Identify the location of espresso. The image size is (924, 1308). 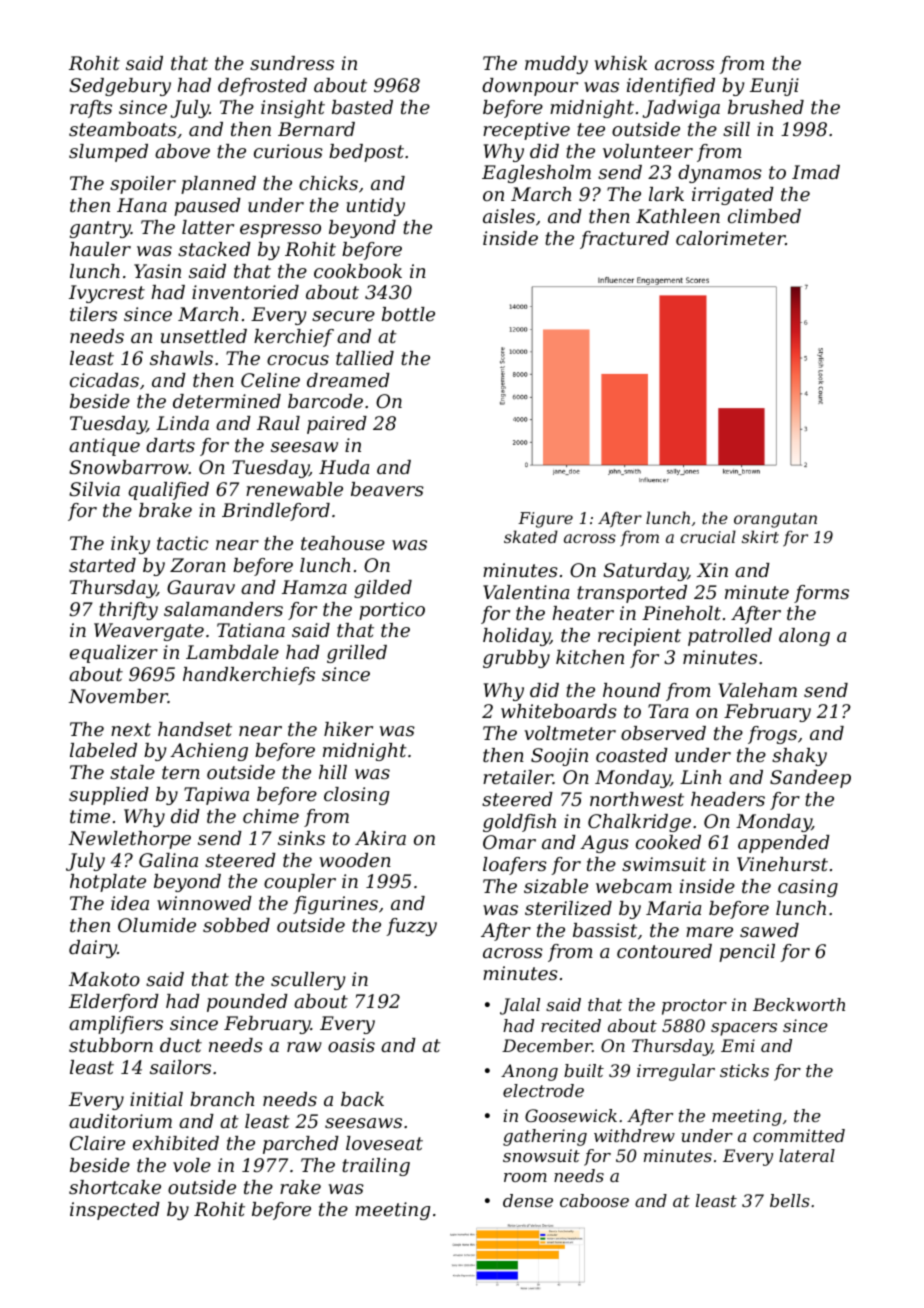
(280, 231).
